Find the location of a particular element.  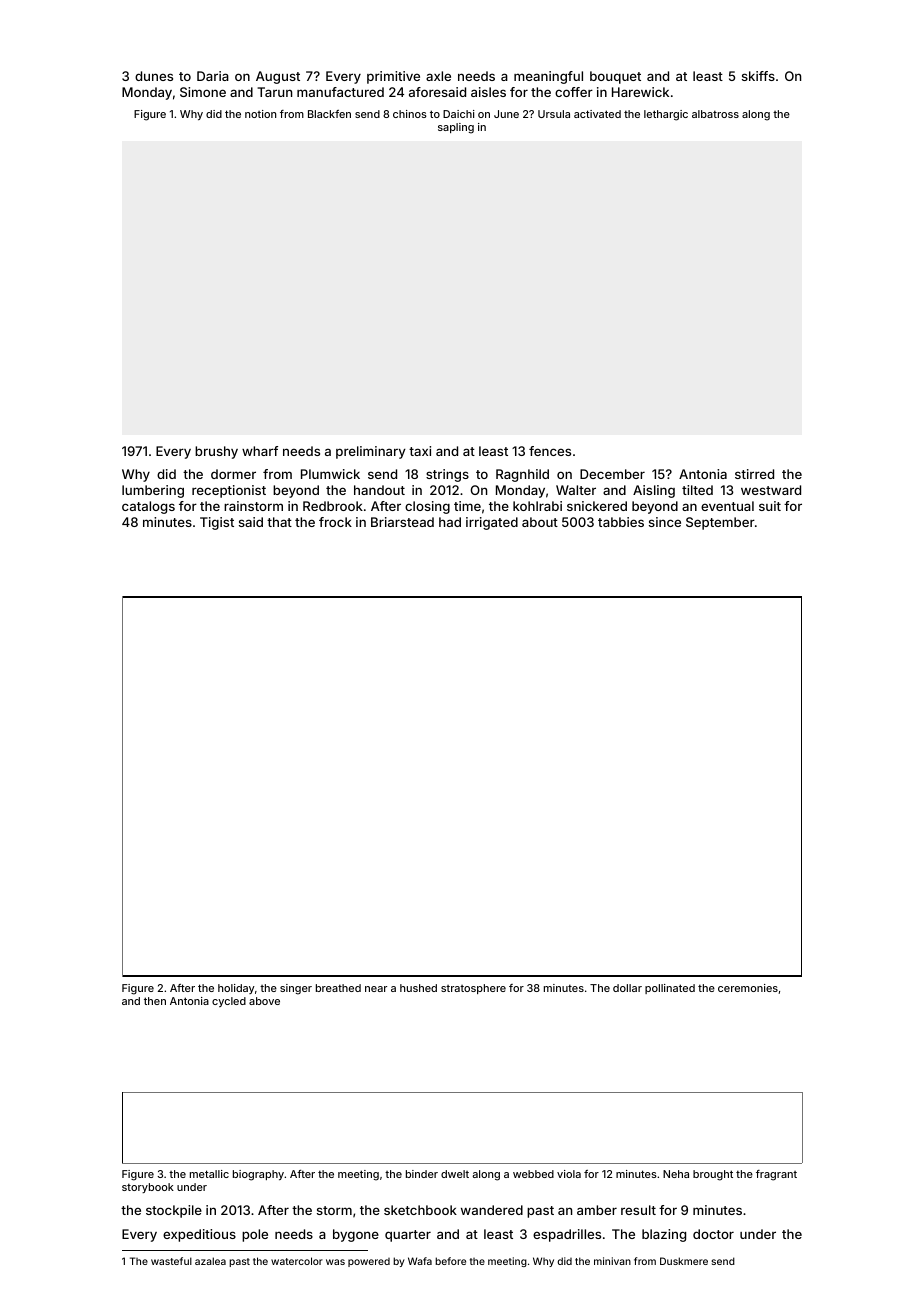

September is located at coordinates (720, 523).
